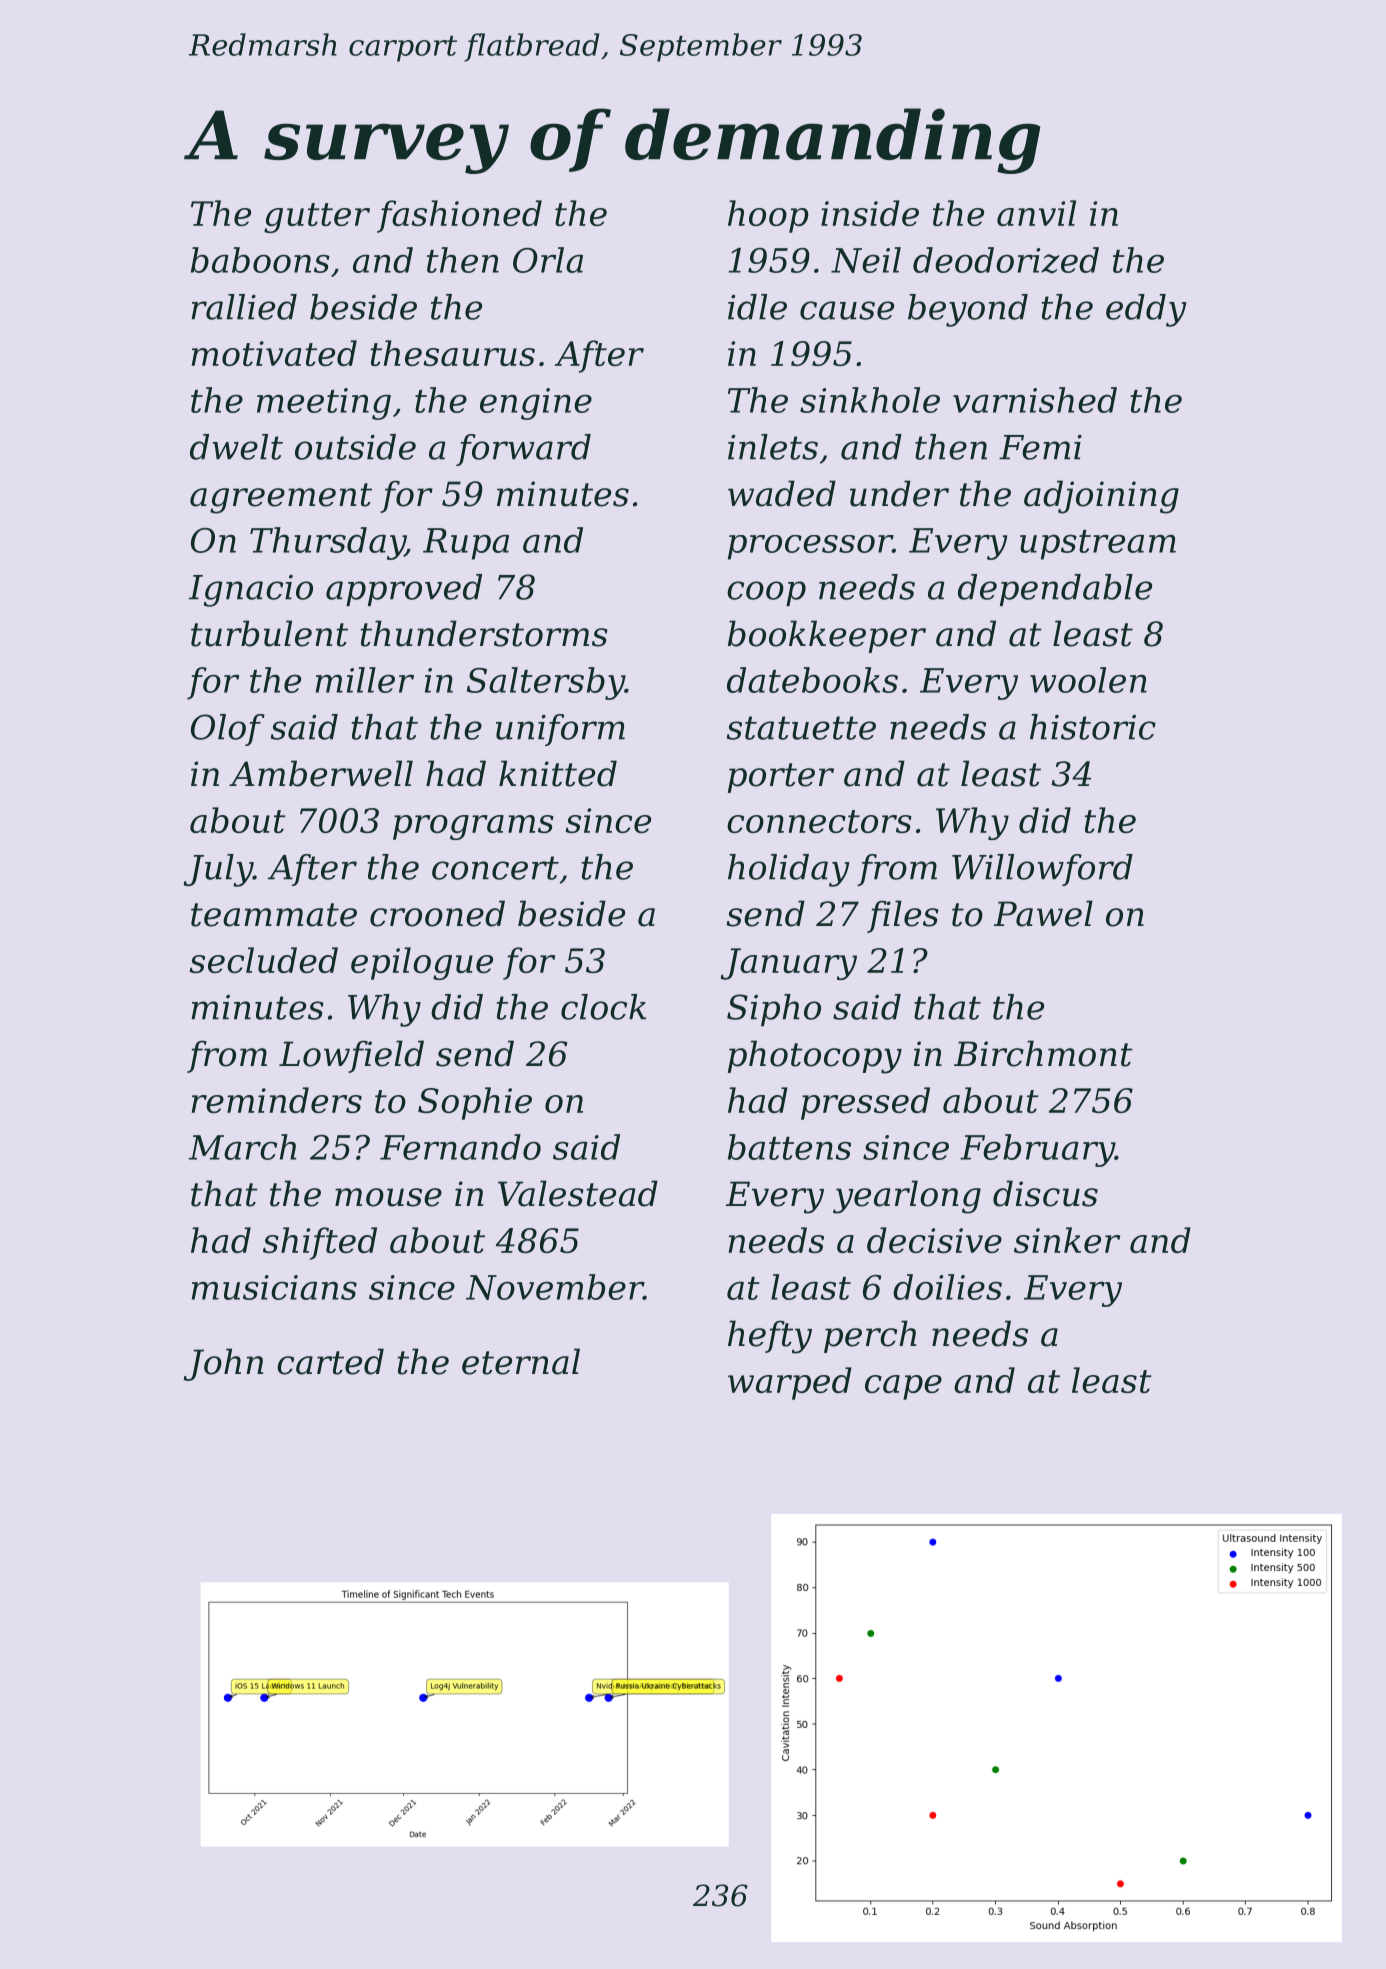 The width and height of the screenshot is (1386, 1969). What do you see at coordinates (603, 1007) in the screenshot?
I see `clock` at bounding box center [603, 1007].
